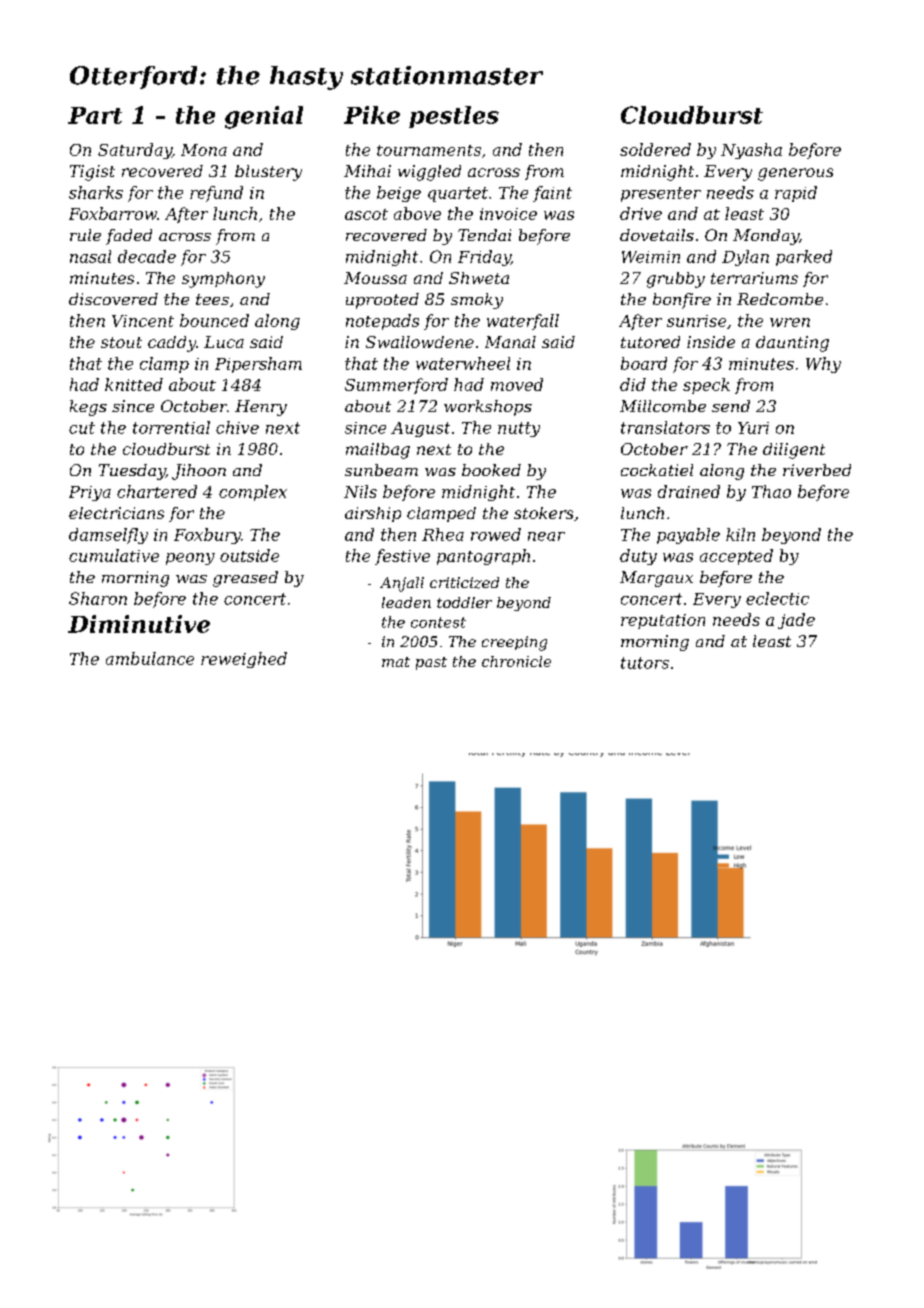  What do you see at coordinates (804, 258) in the image?
I see `parked` at bounding box center [804, 258].
